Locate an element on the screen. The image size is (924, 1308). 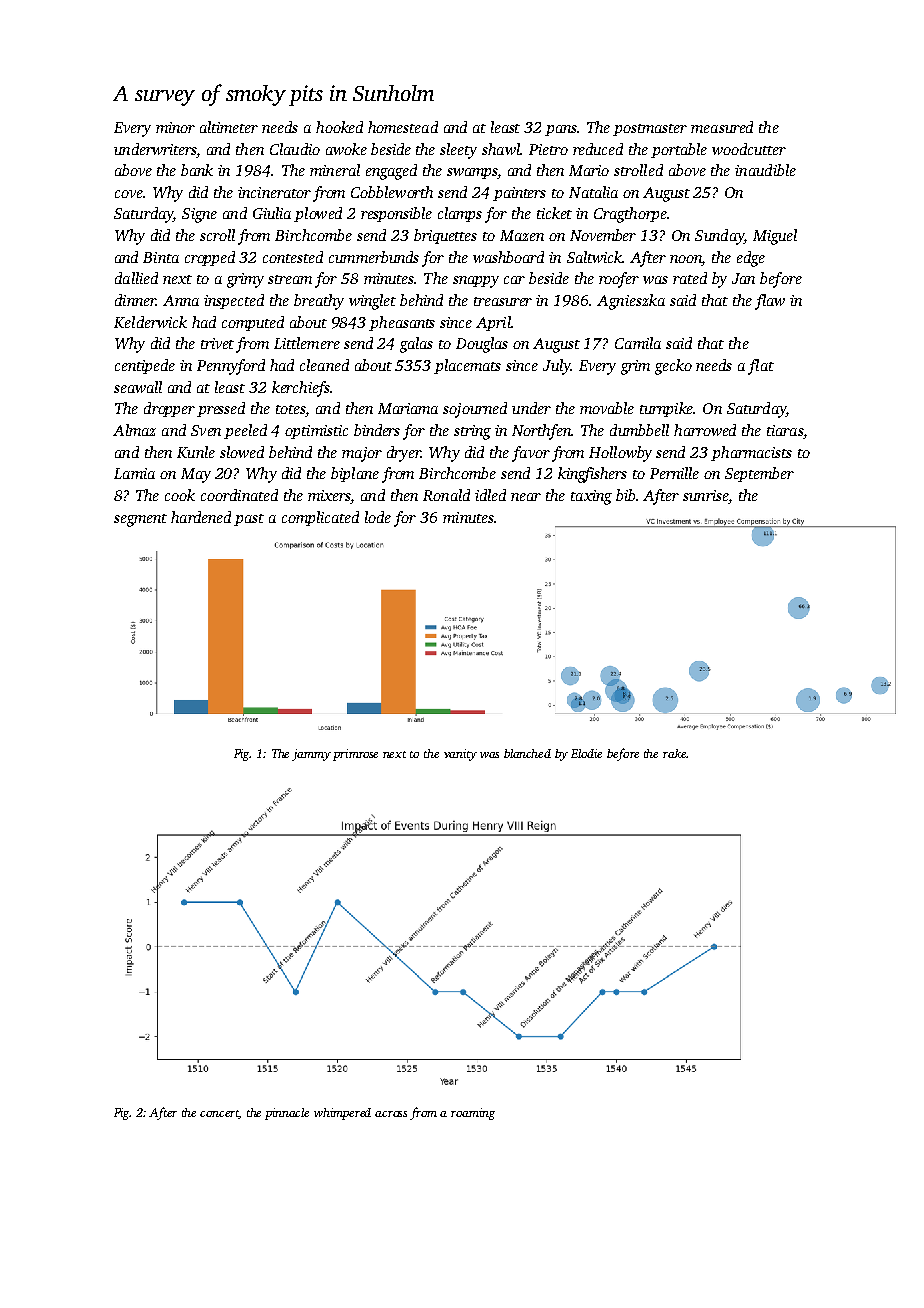
sunrise is located at coordinates (705, 495).
